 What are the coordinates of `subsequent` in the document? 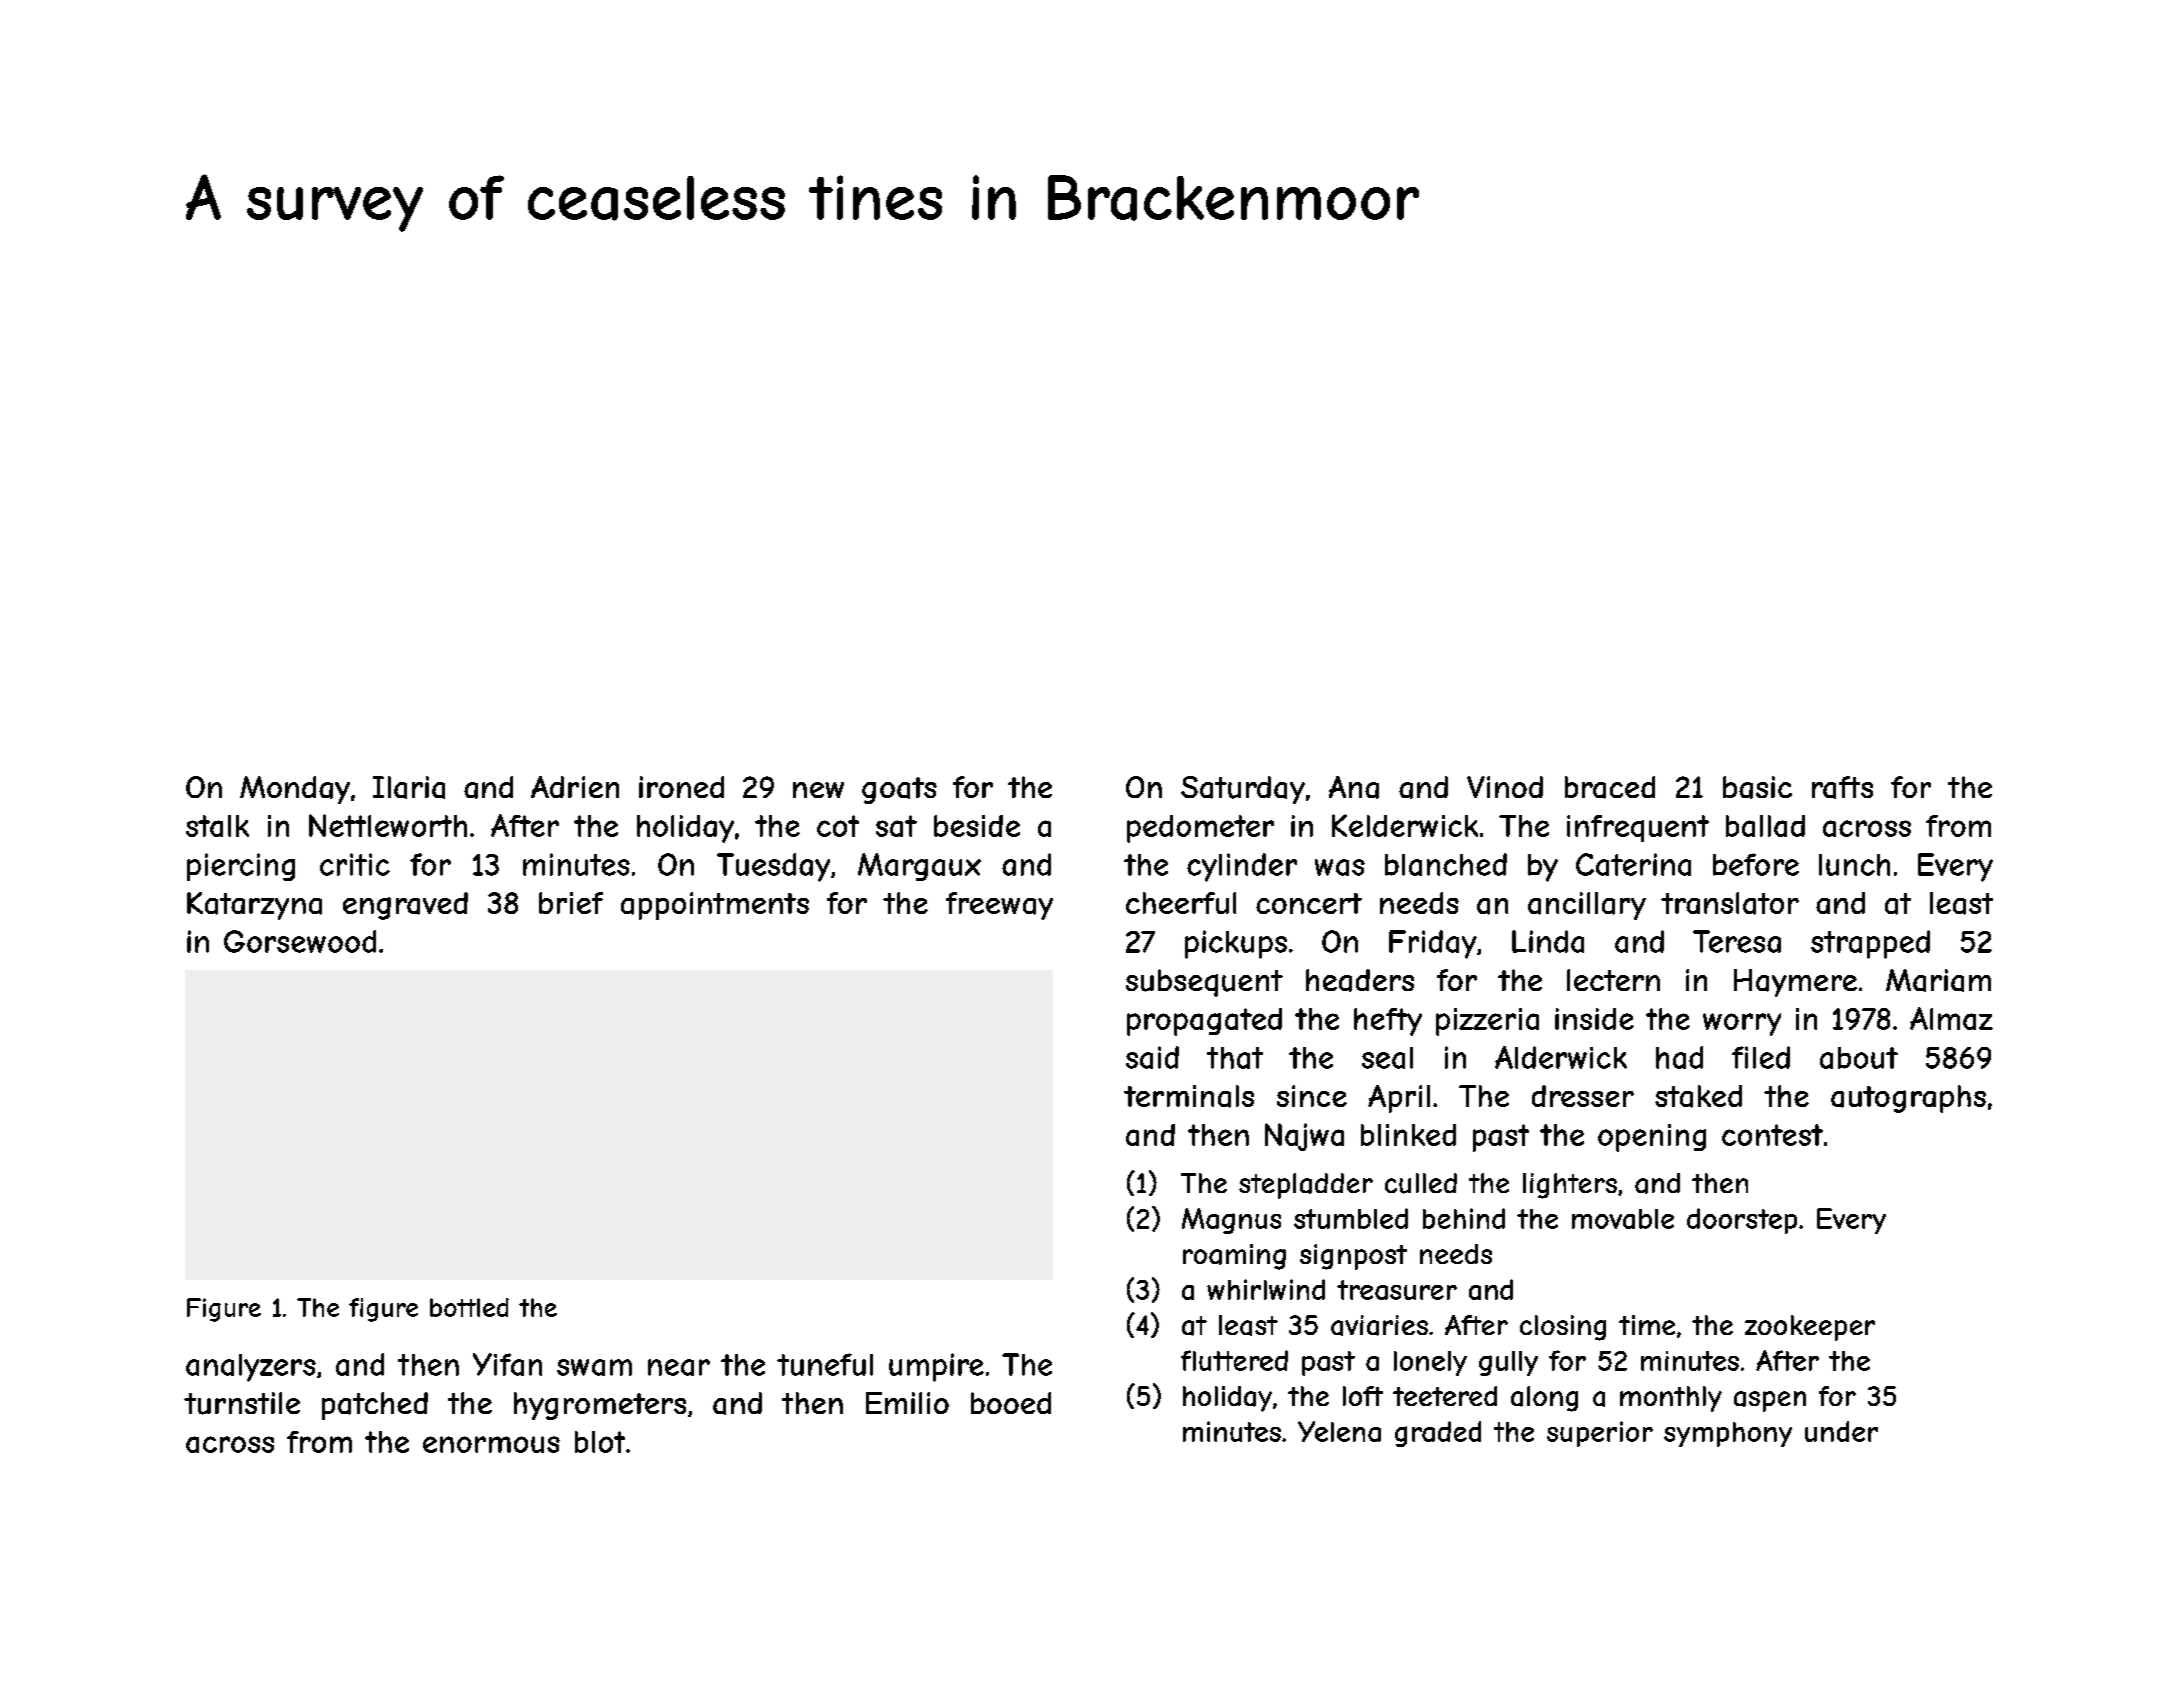 It's located at (1204, 983).
